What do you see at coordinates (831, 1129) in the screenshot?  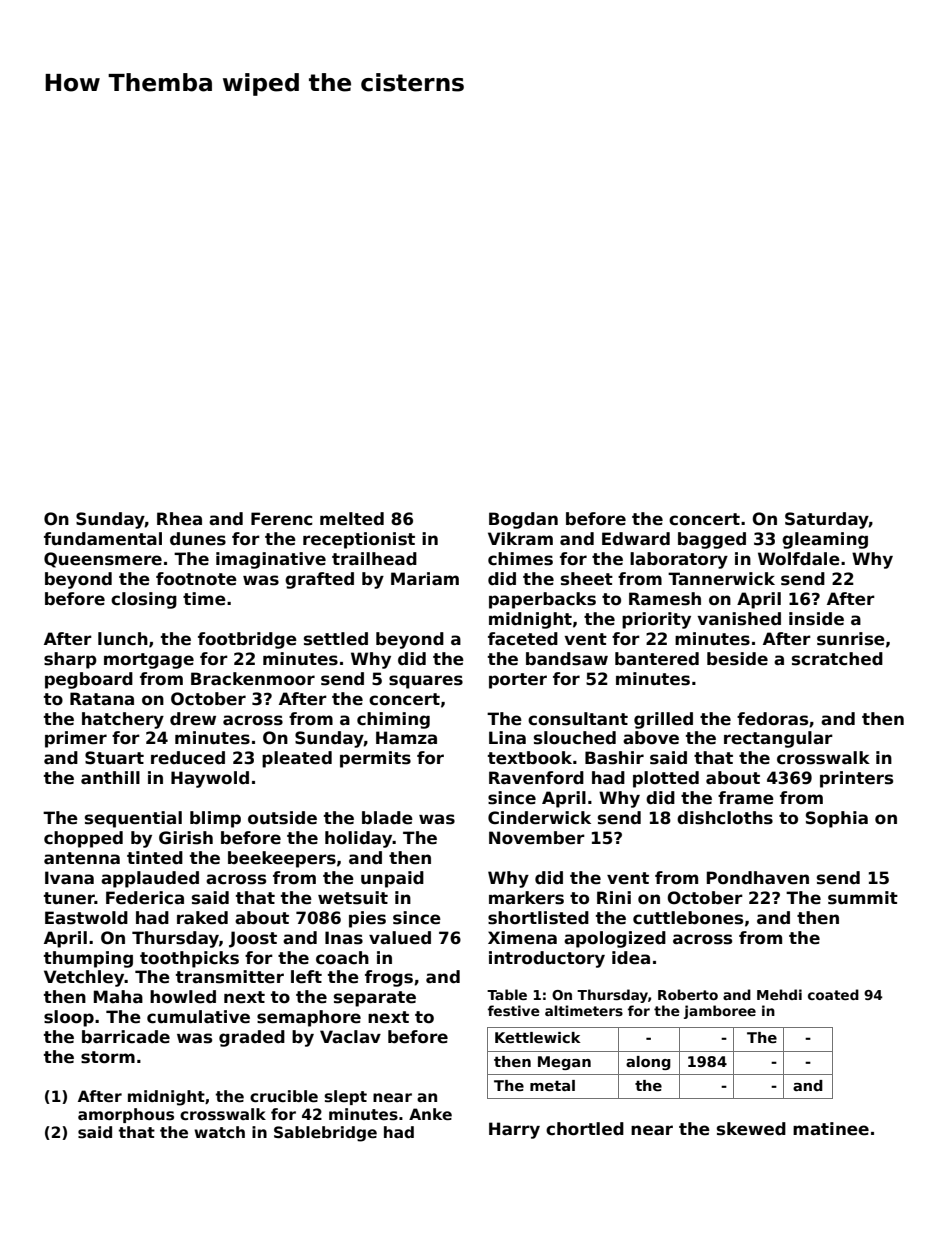 I see `matinee` at bounding box center [831, 1129].
